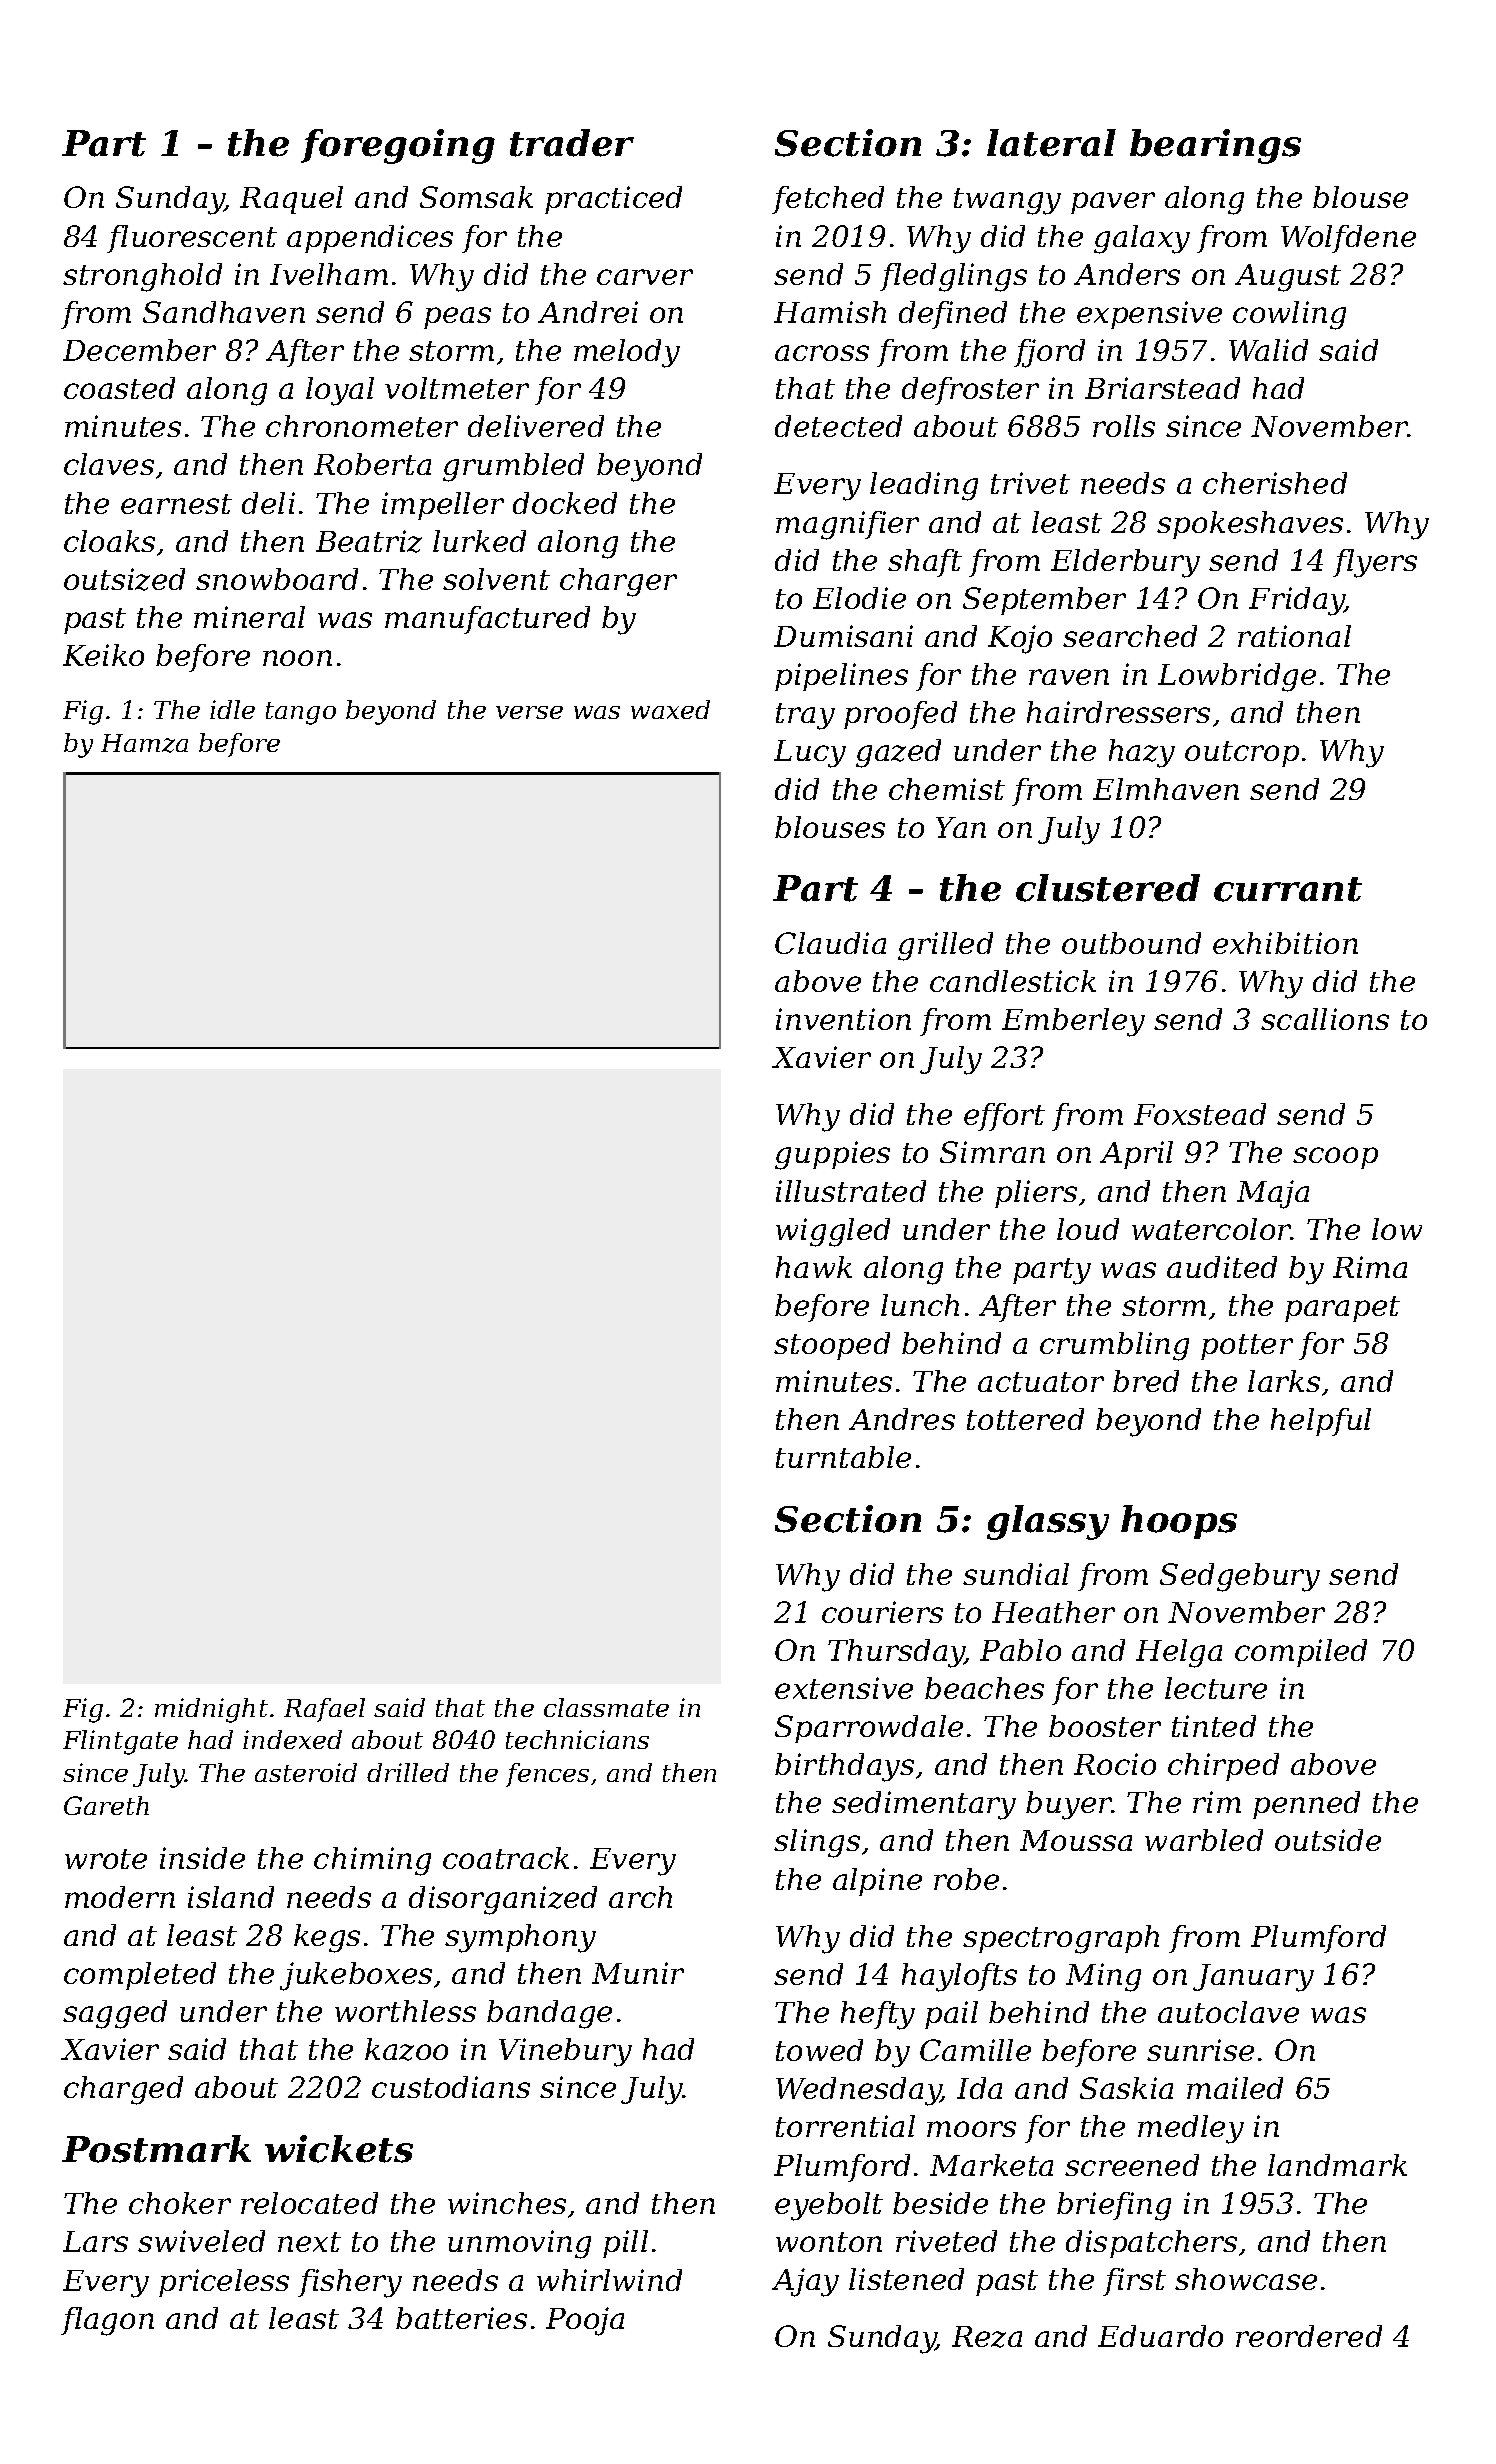  Describe the element at coordinates (828, 200) in the screenshot. I see `fetched` at that location.
